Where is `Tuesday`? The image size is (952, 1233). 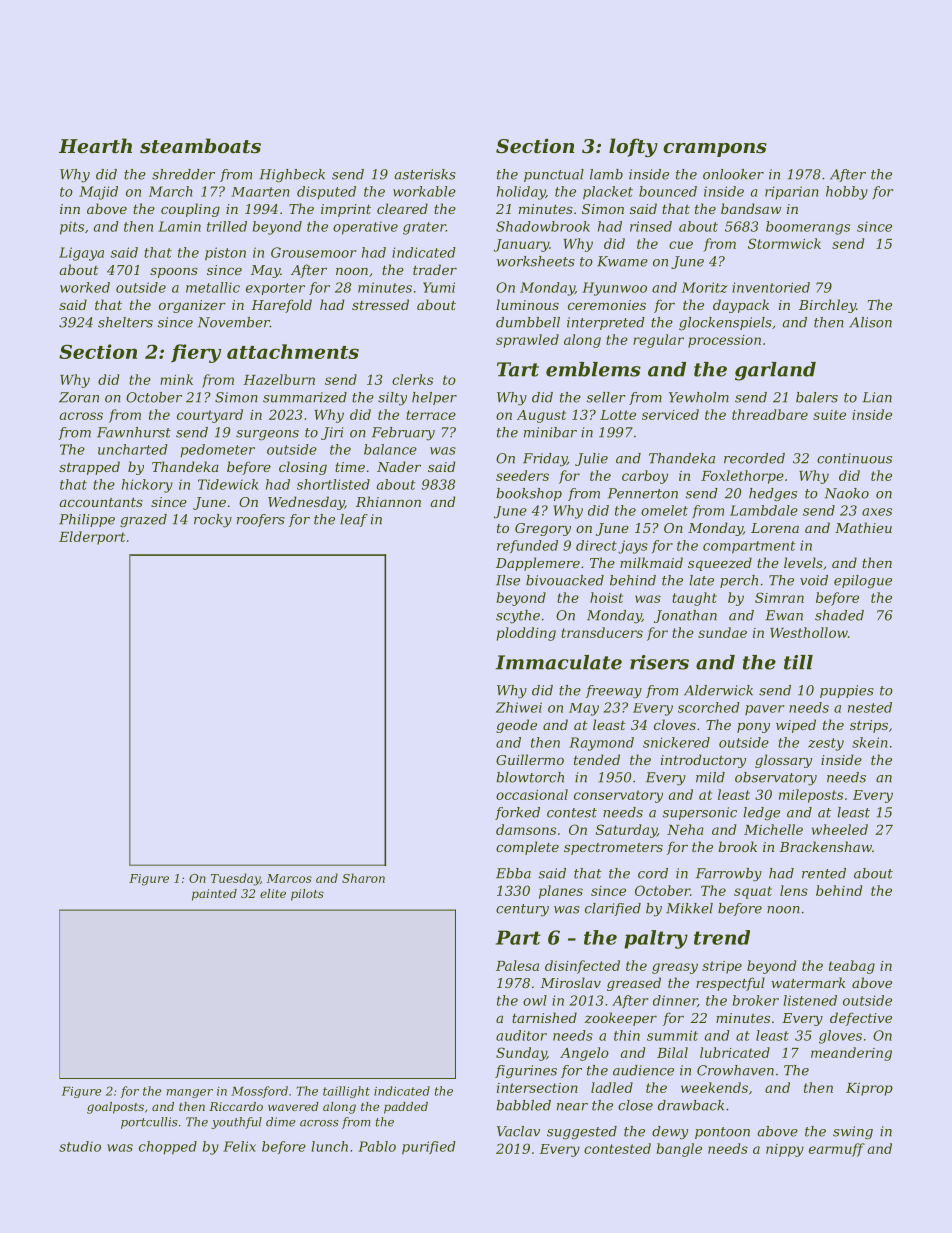 Tuesday is located at coordinates (235, 879).
